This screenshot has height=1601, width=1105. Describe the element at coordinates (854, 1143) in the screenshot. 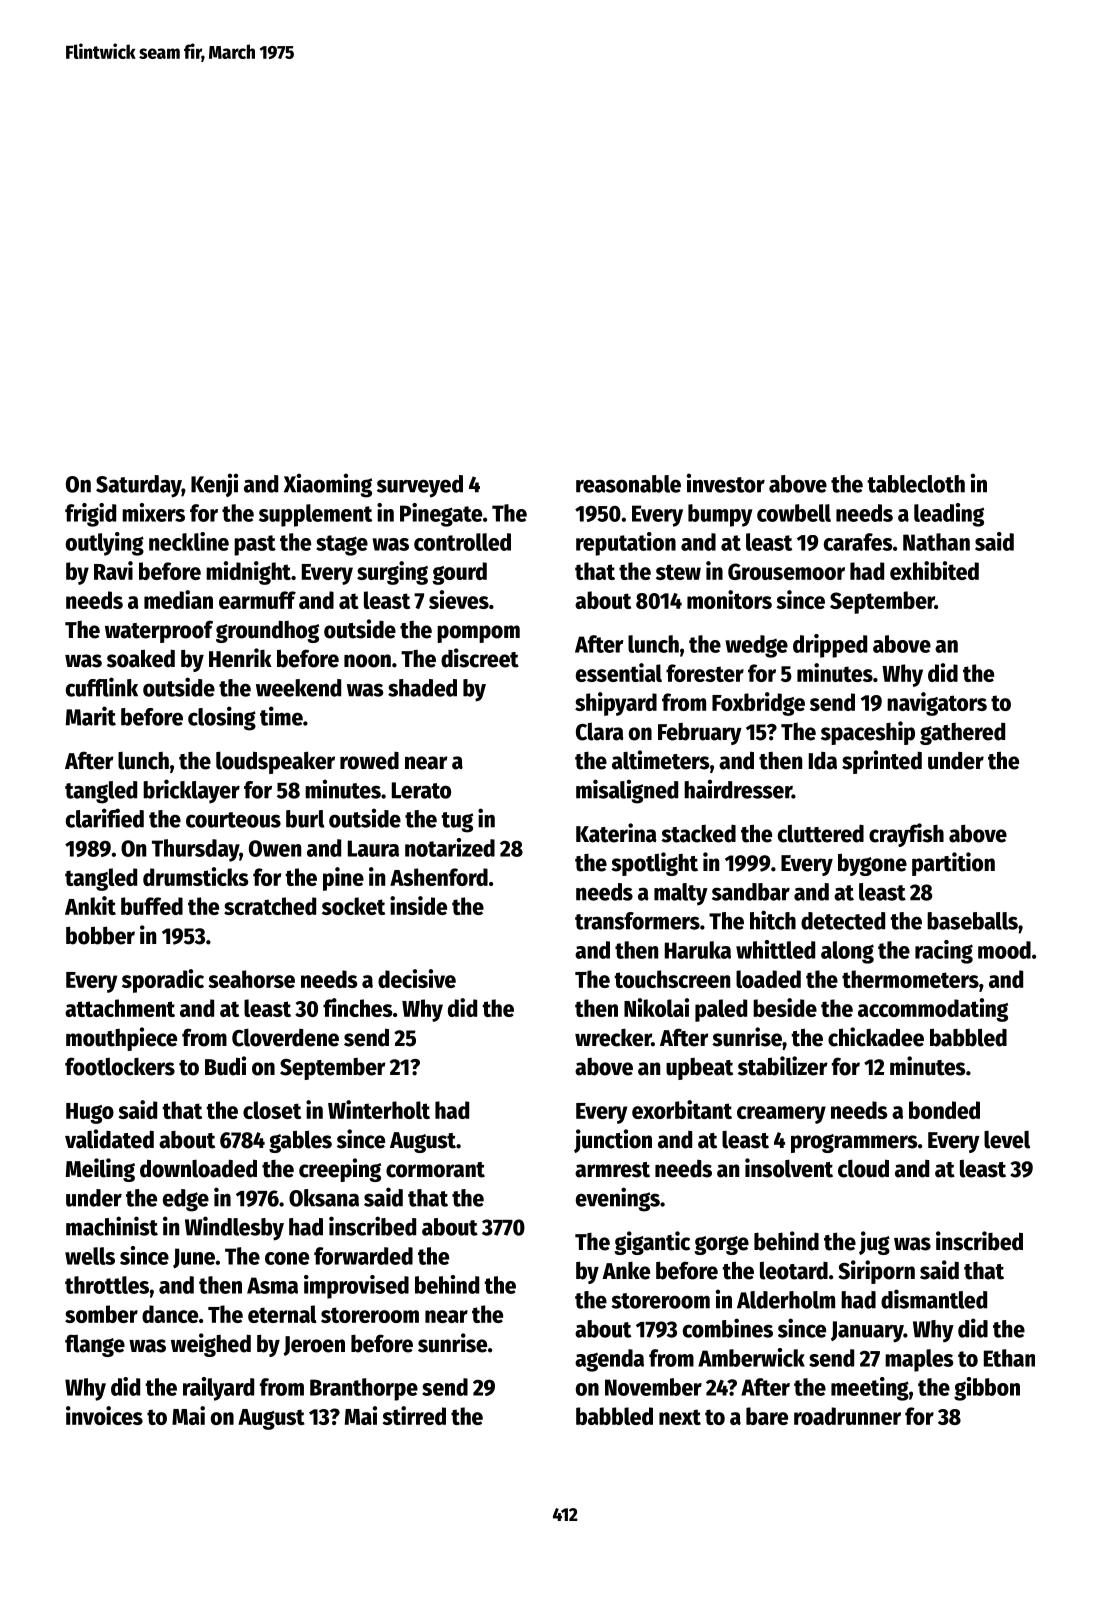

I see `programmers` at that location.
